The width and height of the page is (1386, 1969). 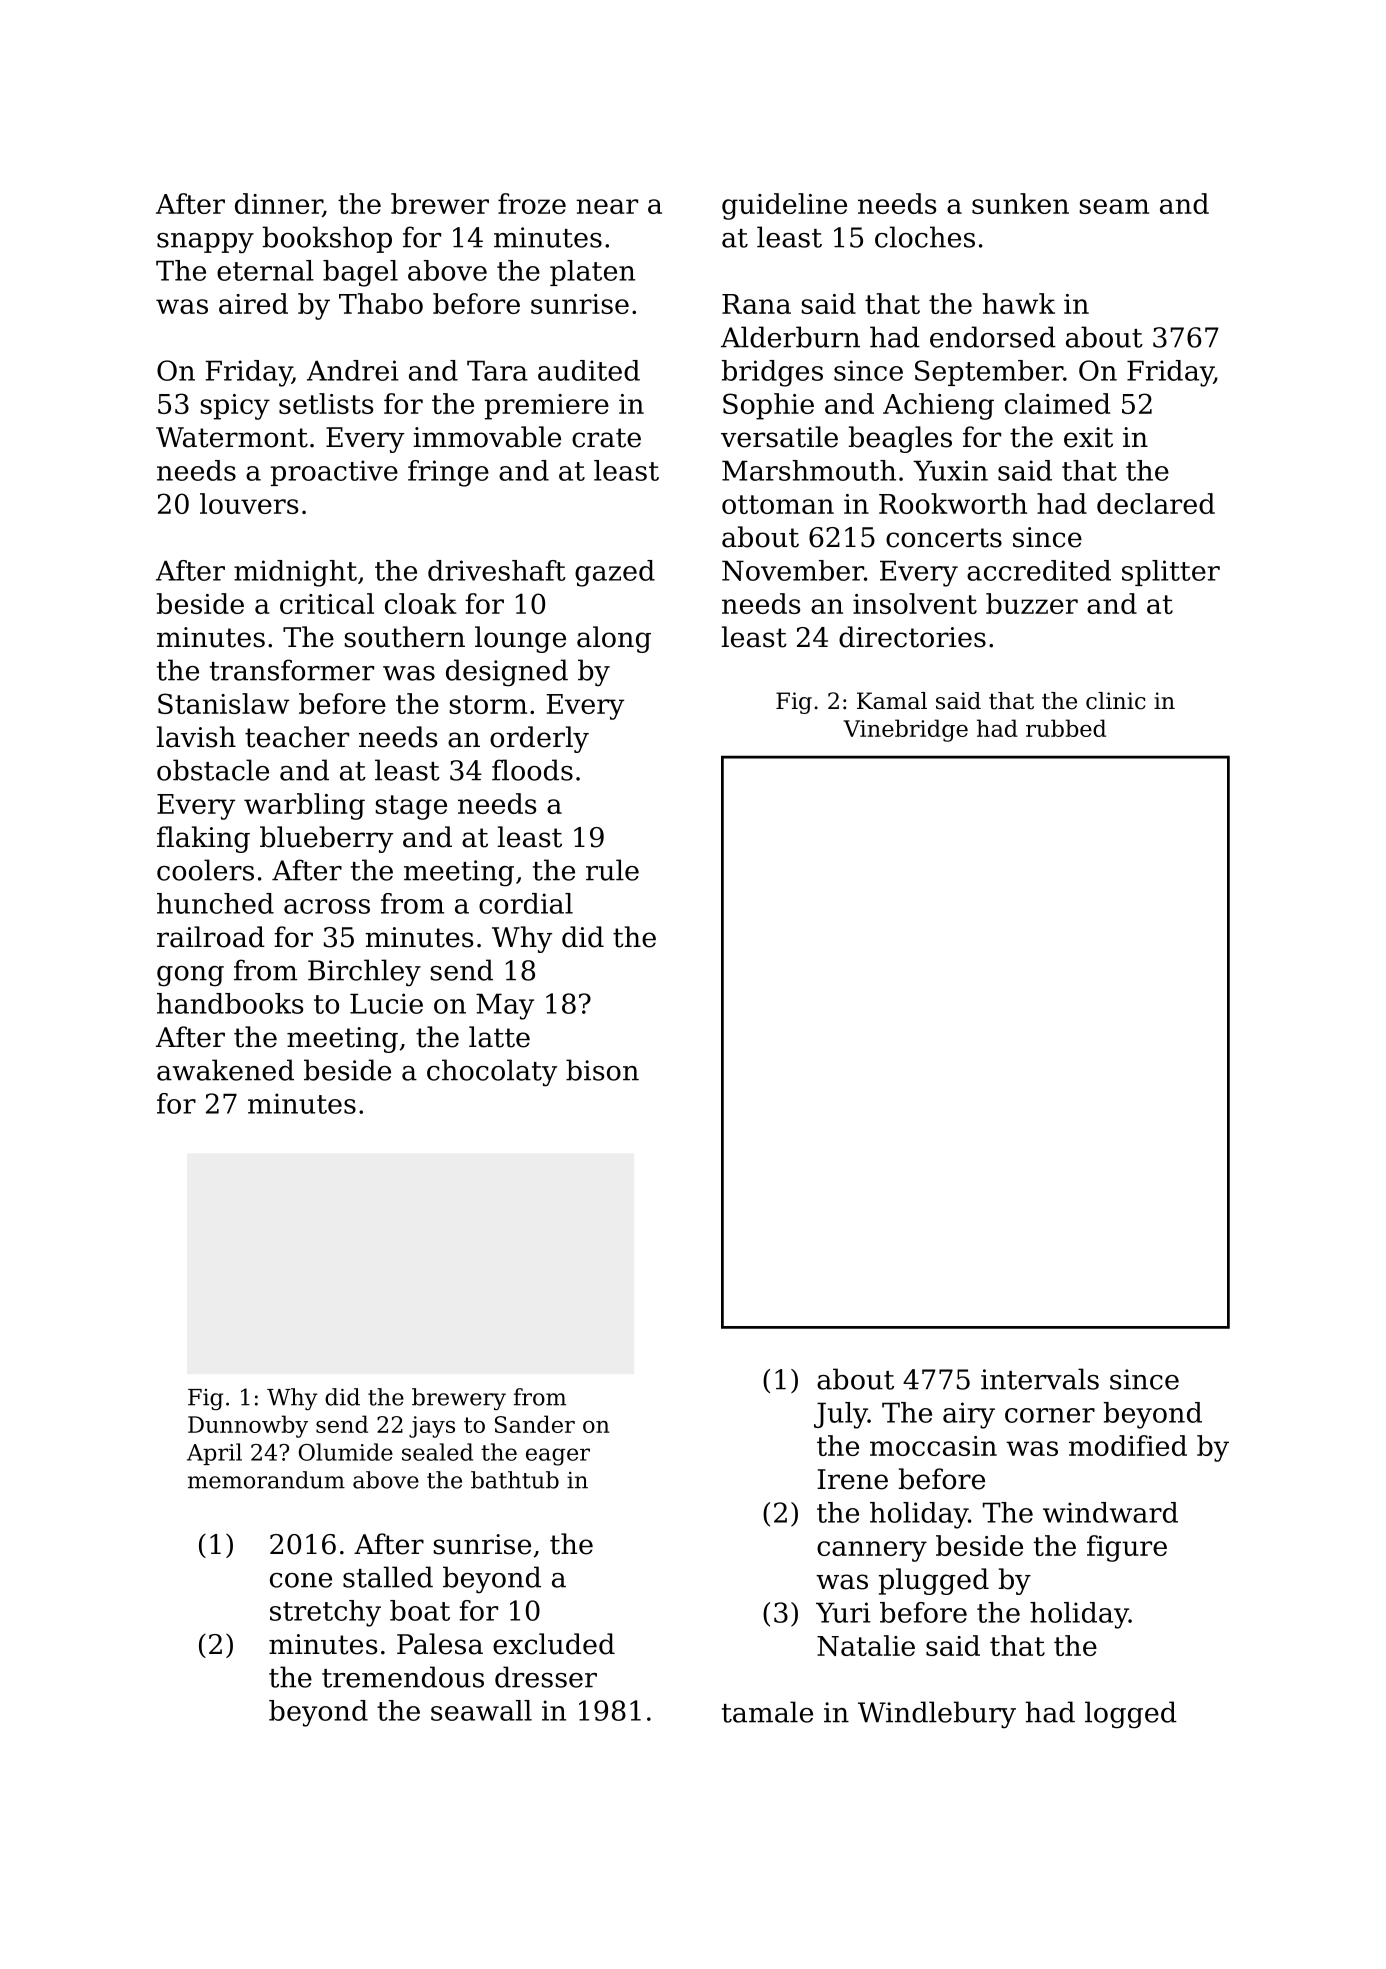 What do you see at coordinates (892, 701) in the page?
I see `Kamal` at bounding box center [892, 701].
